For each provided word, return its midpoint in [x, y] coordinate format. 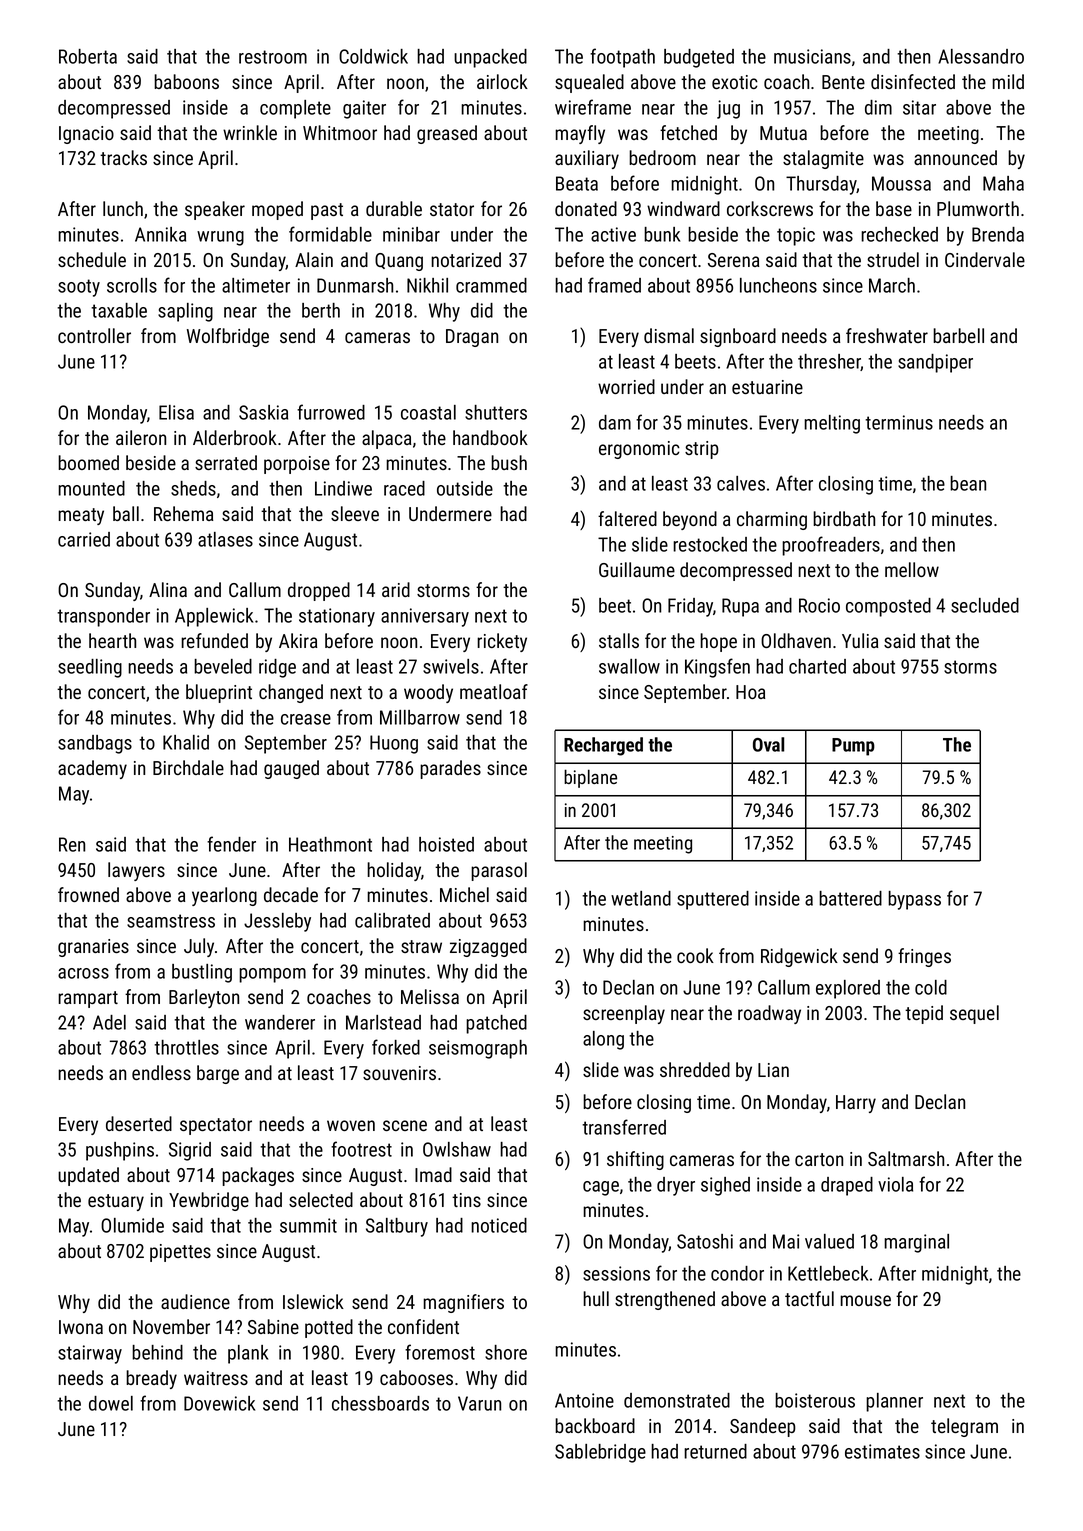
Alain [314, 259]
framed [614, 285]
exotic [735, 82]
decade [291, 894]
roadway [769, 1014]
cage [601, 1188]
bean [968, 483]
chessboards [380, 1403]
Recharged [603, 746]
